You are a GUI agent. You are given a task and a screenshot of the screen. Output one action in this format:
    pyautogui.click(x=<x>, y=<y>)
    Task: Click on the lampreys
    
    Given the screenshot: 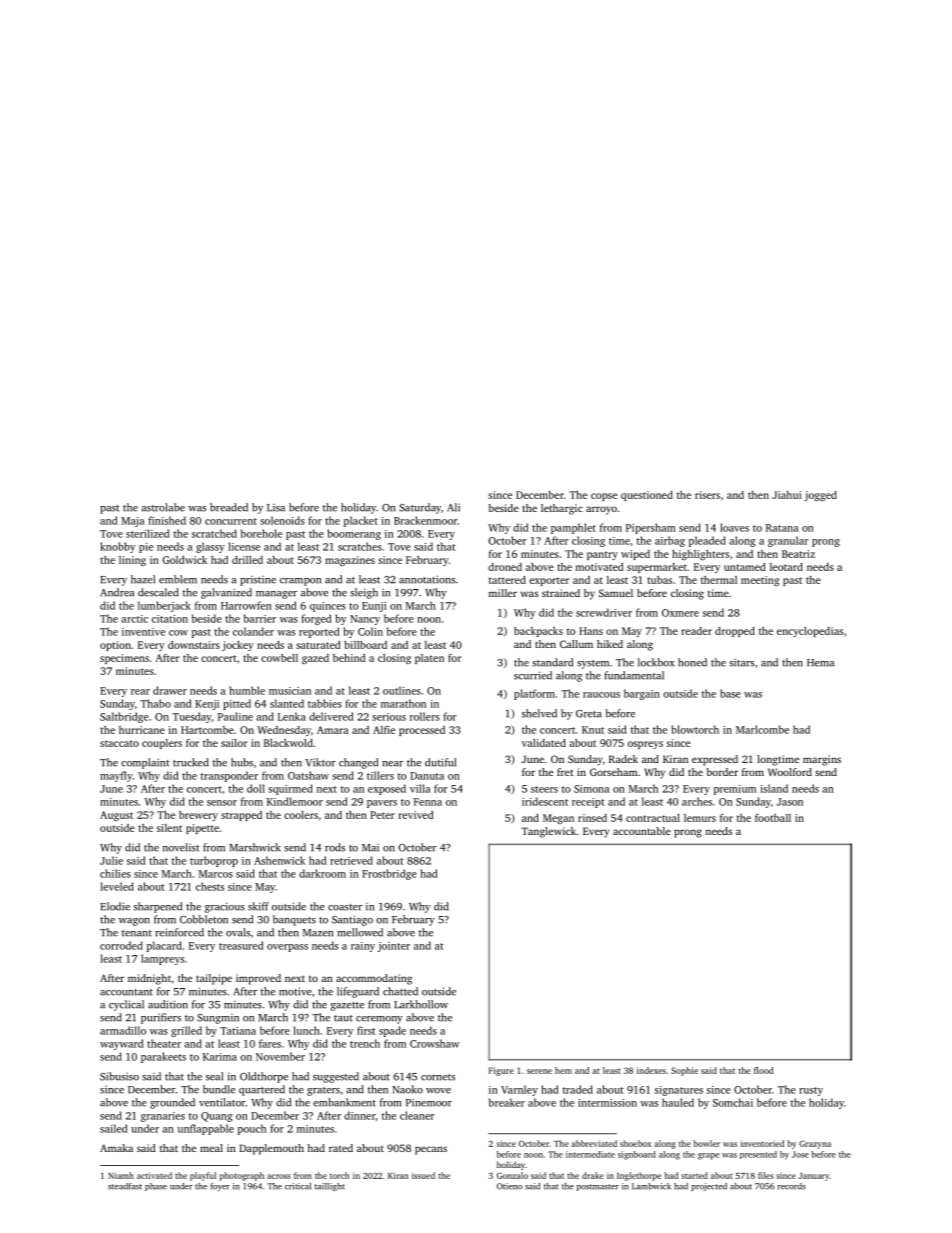 What is the action you would take?
    pyautogui.click(x=162, y=959)
